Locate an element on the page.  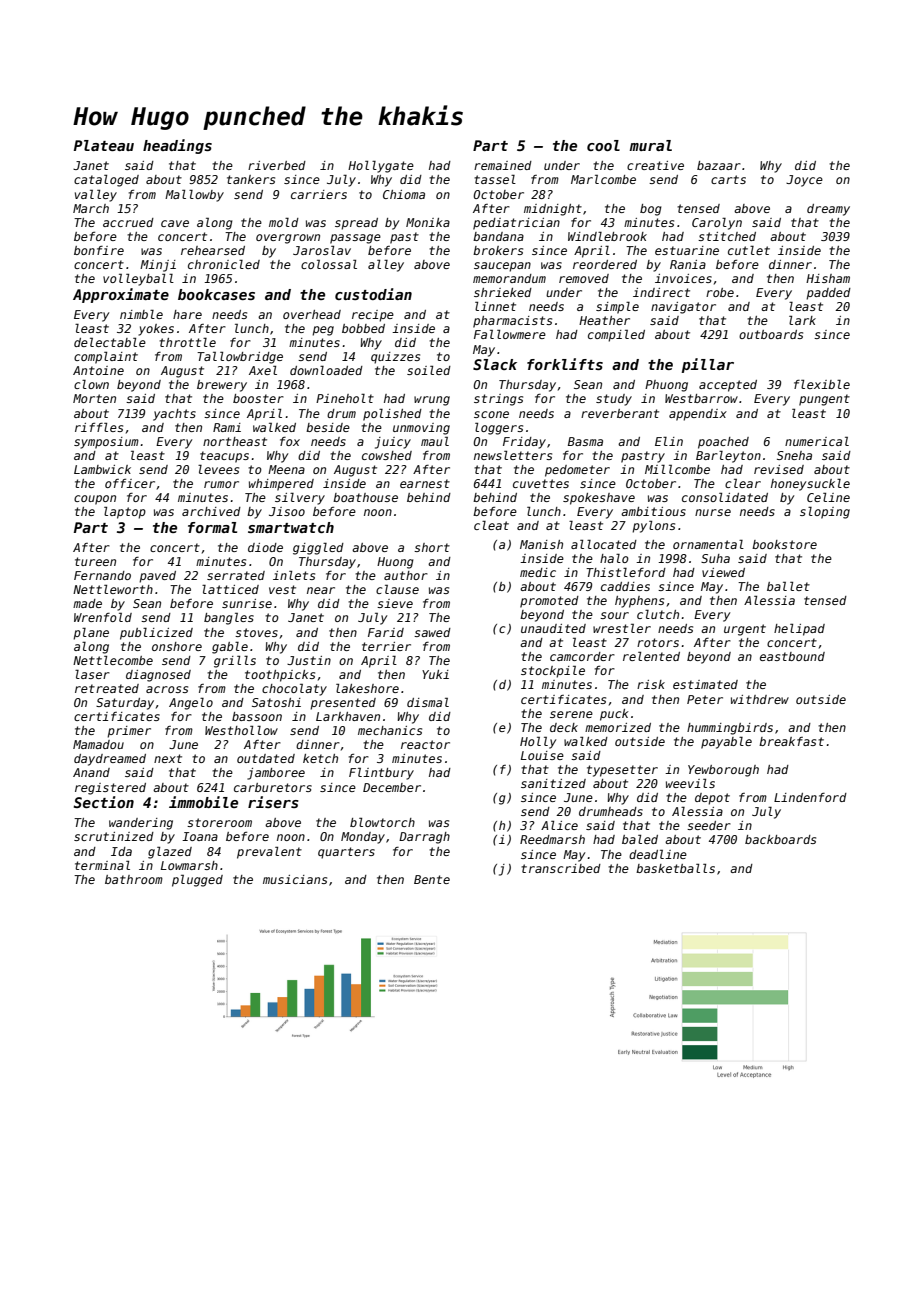
cuvettes is located at coordinates (541, 483).
